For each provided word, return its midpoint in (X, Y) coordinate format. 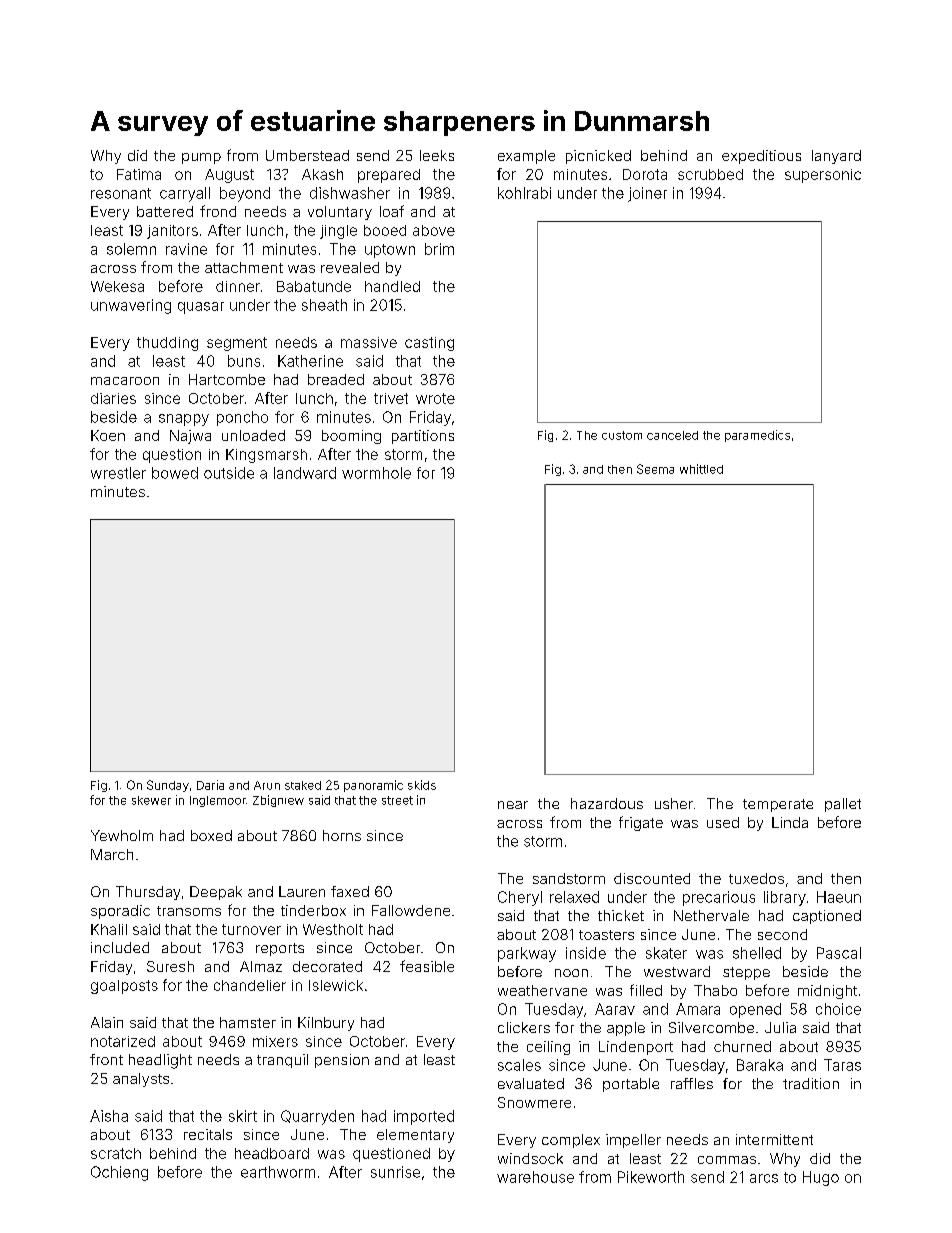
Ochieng (119, 1173)
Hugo (821, 1178)
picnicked (598, 157)
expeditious (761, 157)
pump (201, 158)
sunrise (395, 1172)
